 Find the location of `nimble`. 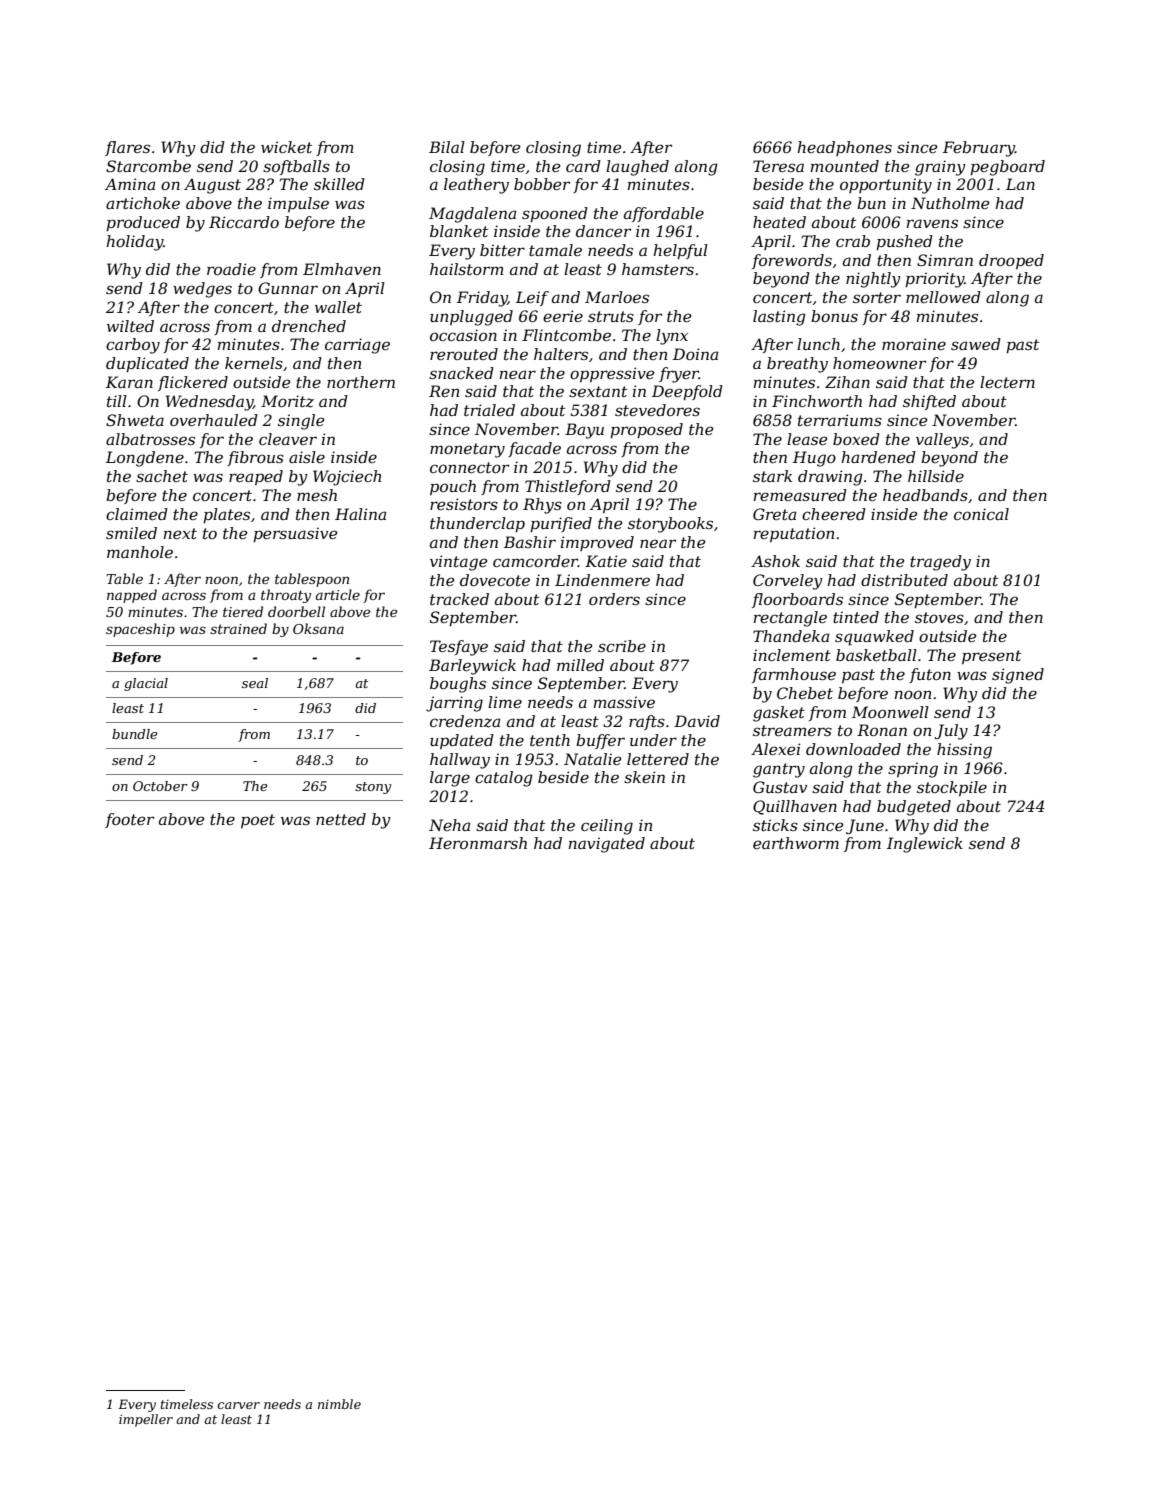

nimble is located at coordinates (339, 1404).
